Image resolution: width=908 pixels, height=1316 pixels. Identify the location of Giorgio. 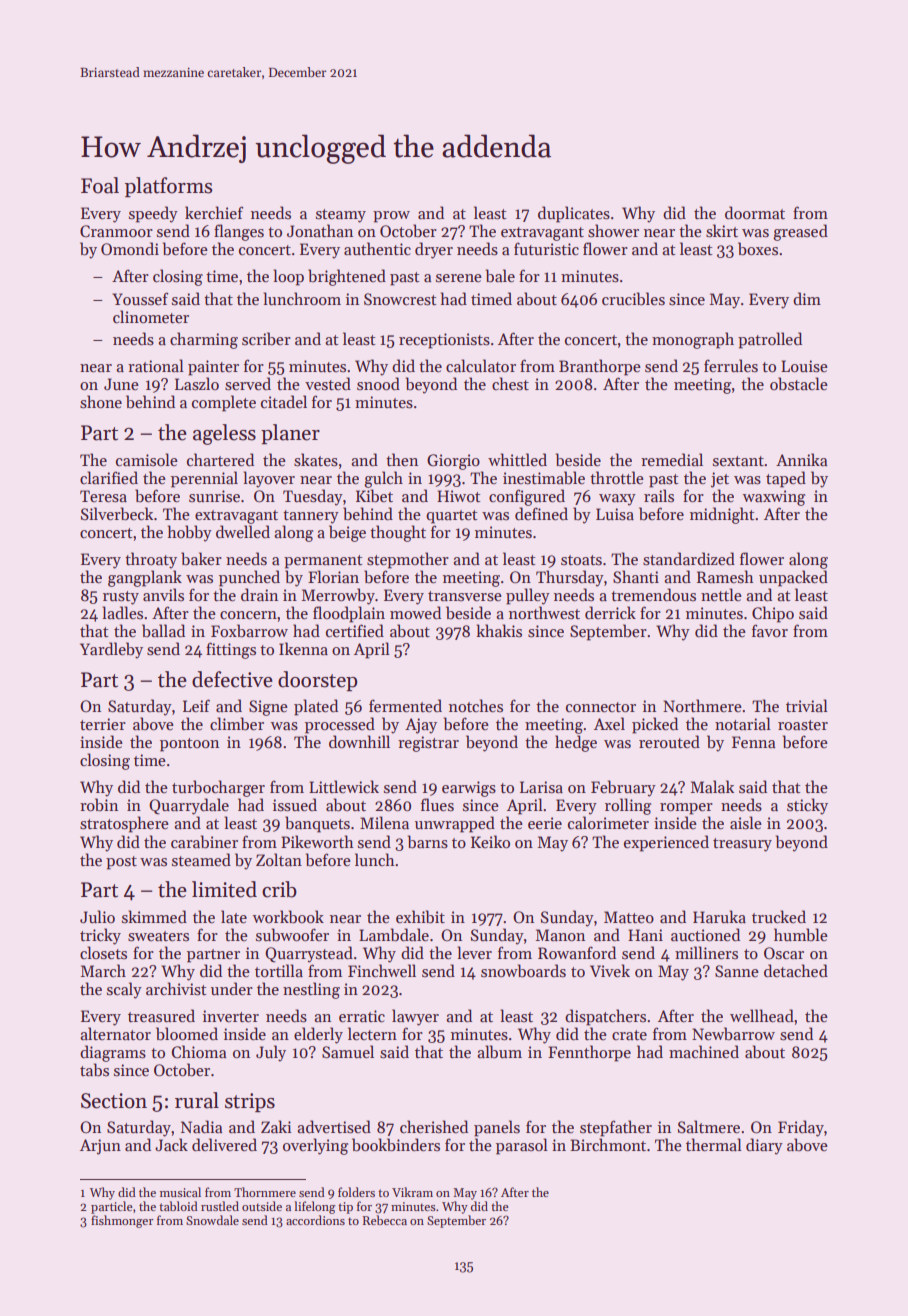
(453, 462).
